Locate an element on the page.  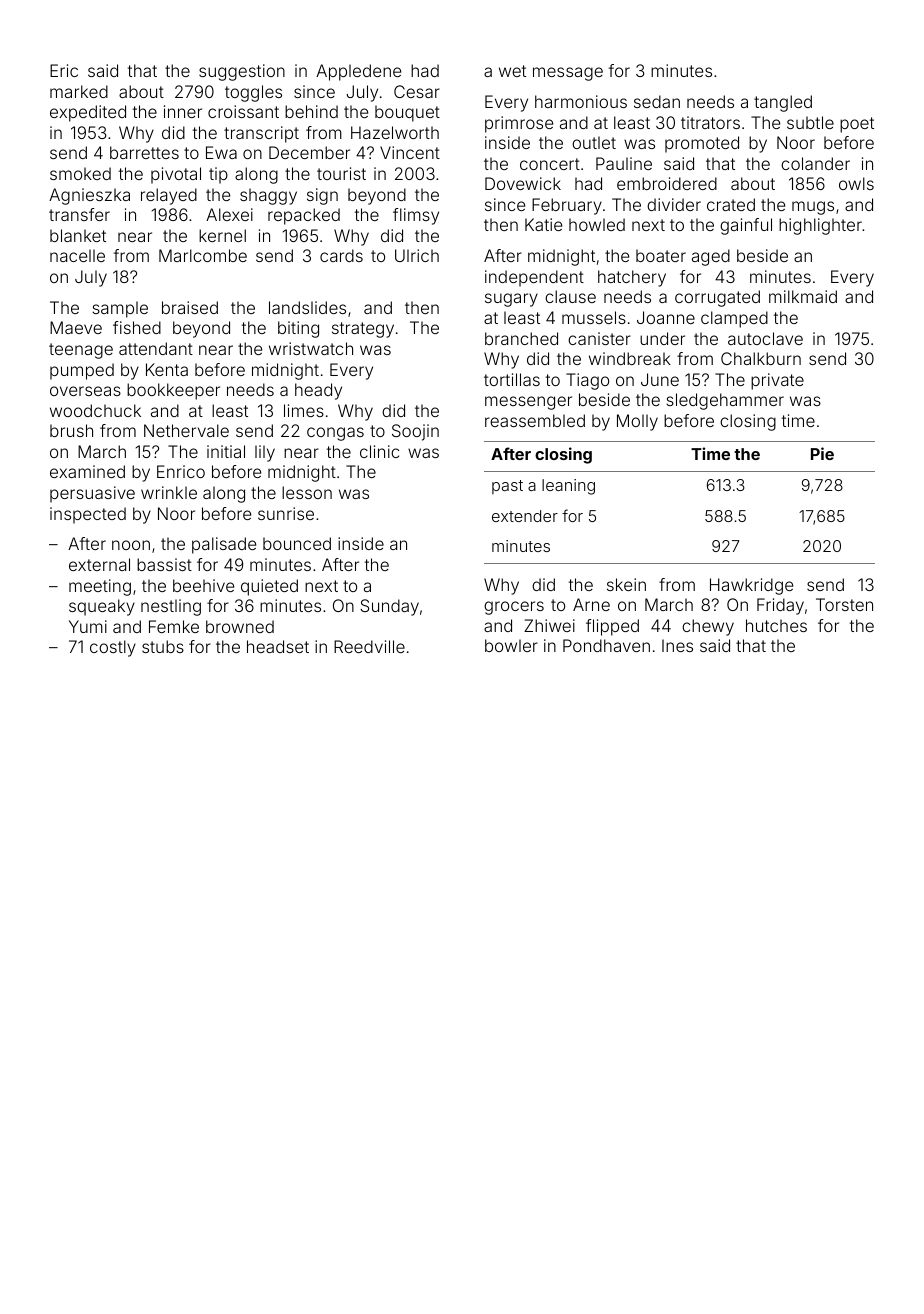
shaggy is located at coordinates (268, 196).
